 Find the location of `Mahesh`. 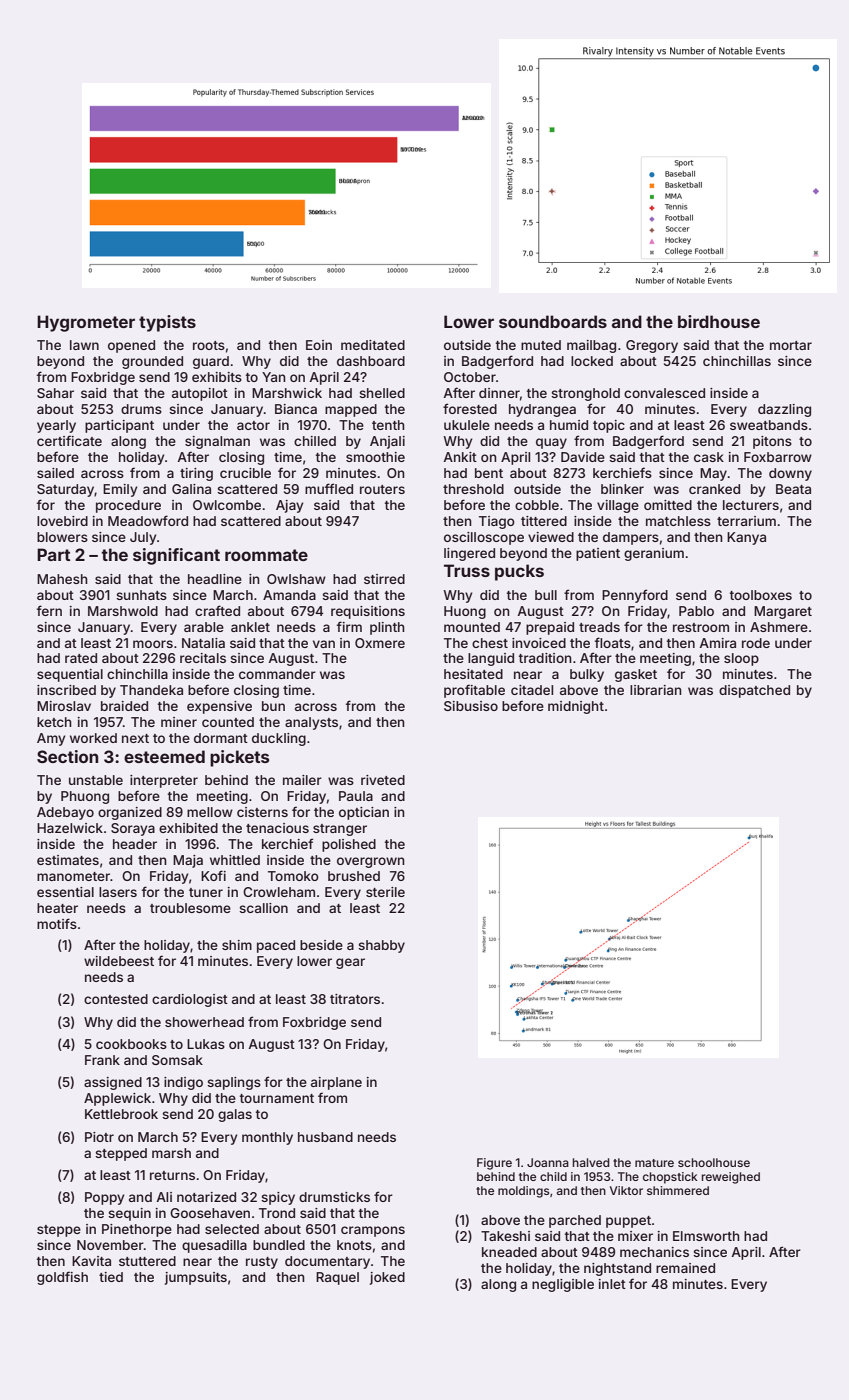

Mahesh is located at coordinates (62, 579).
